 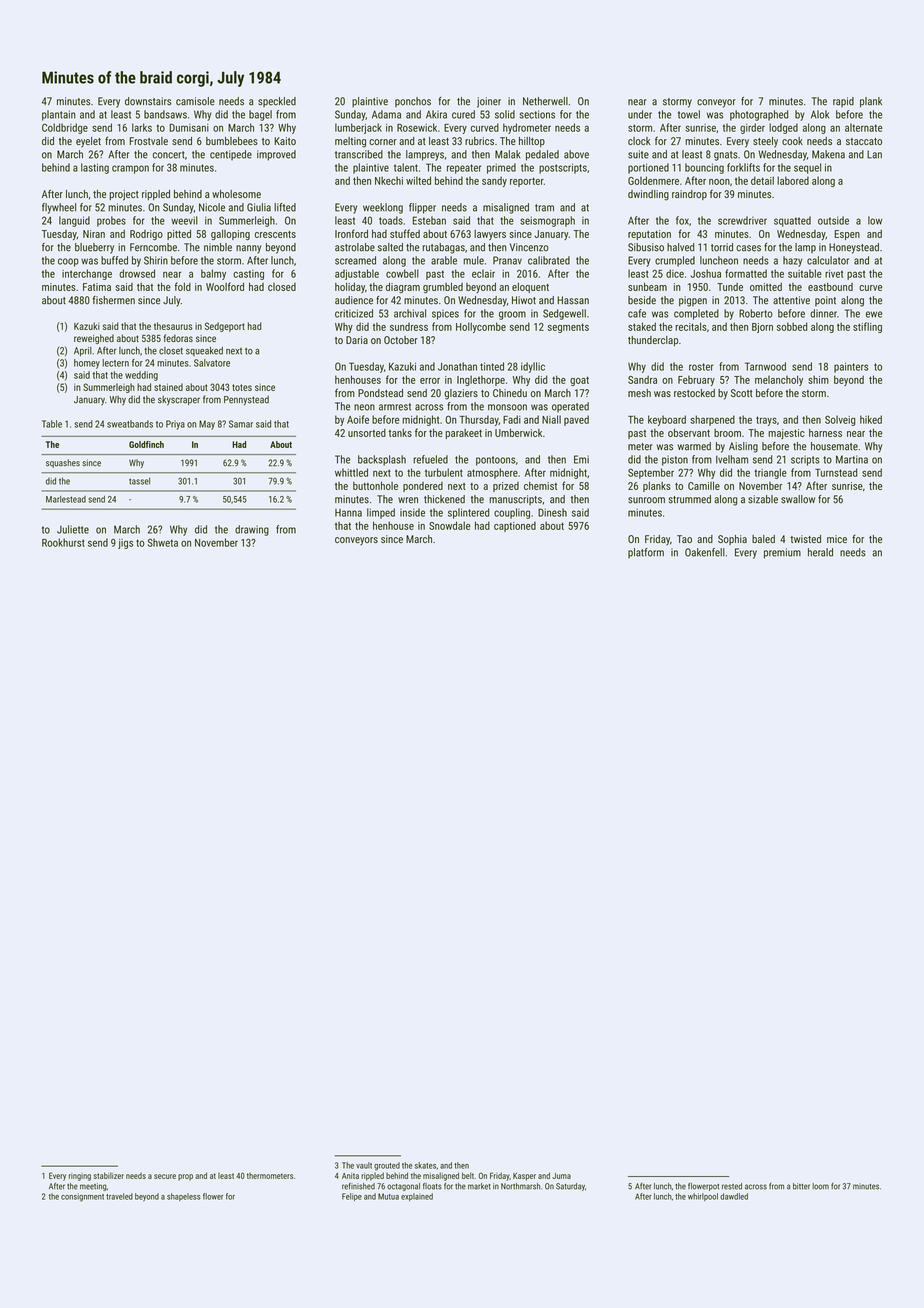 I want to click on Shweta, so click(x=163, y=542).
